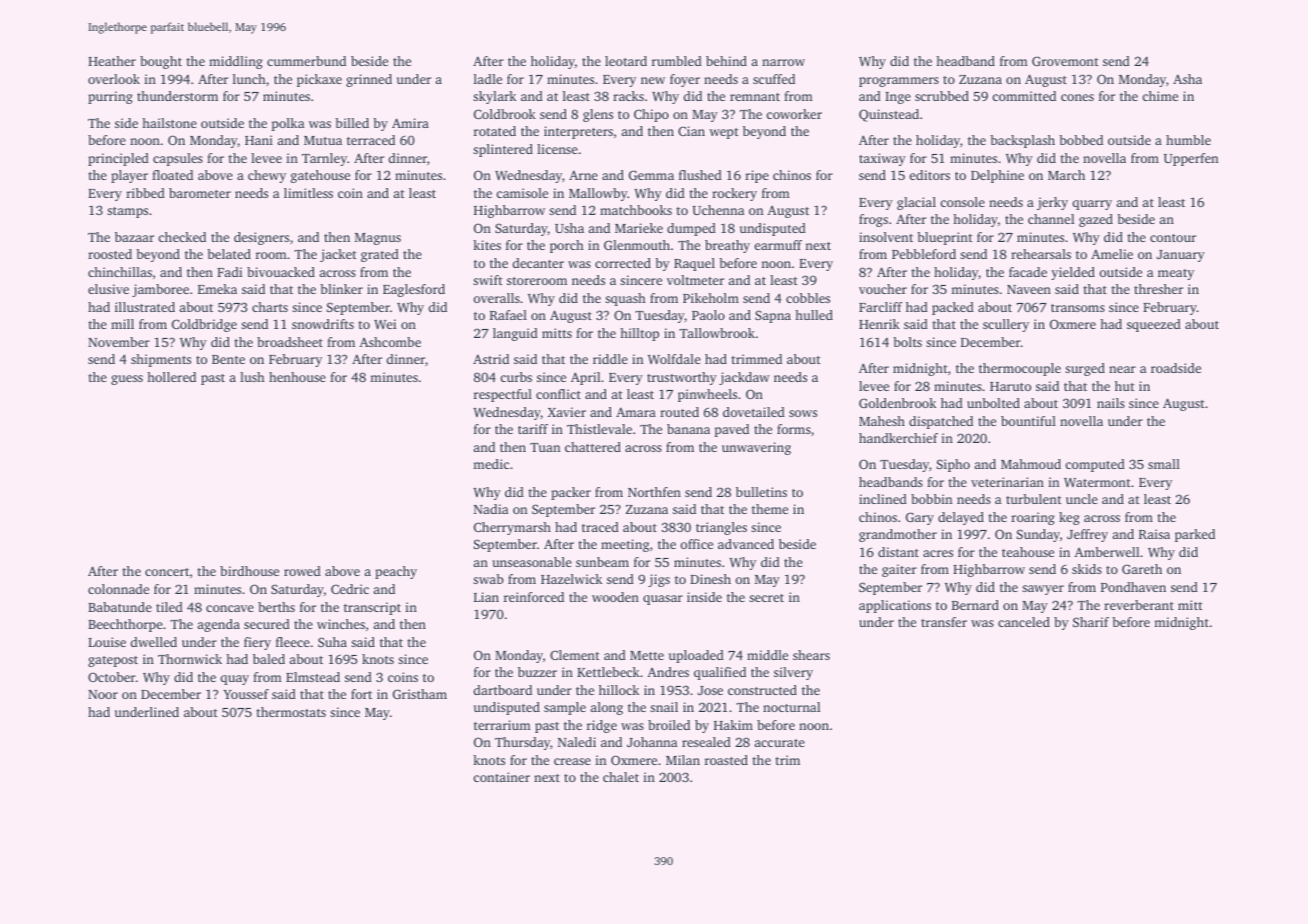 This screenshot has height=924, width=1308. What do you see at coordinates (1164, 464) in the screenshot?
I see `small` at bounding box center [1164, 464].
